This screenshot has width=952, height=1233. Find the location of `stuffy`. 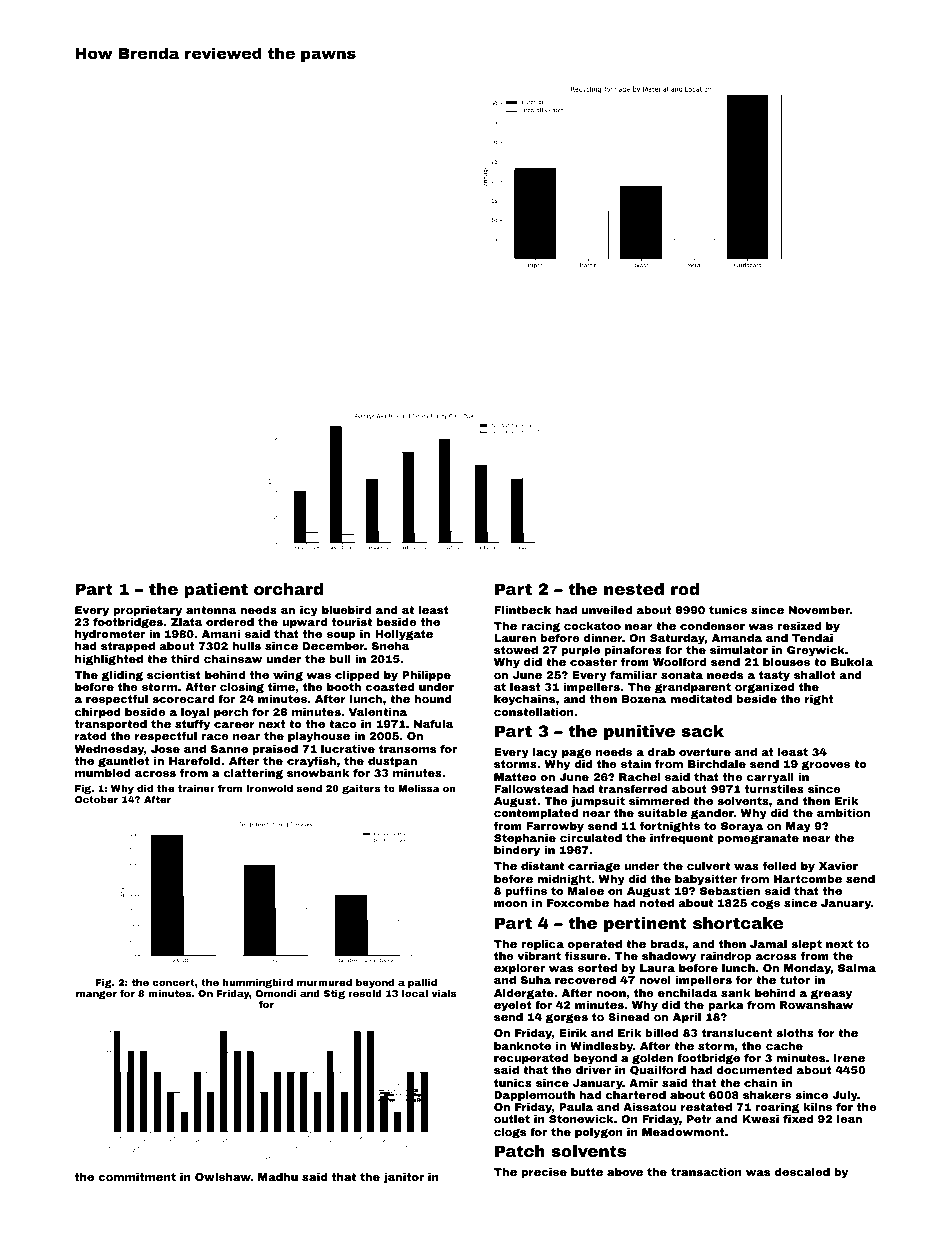

stuffy is located at coordinates (192, 725).
